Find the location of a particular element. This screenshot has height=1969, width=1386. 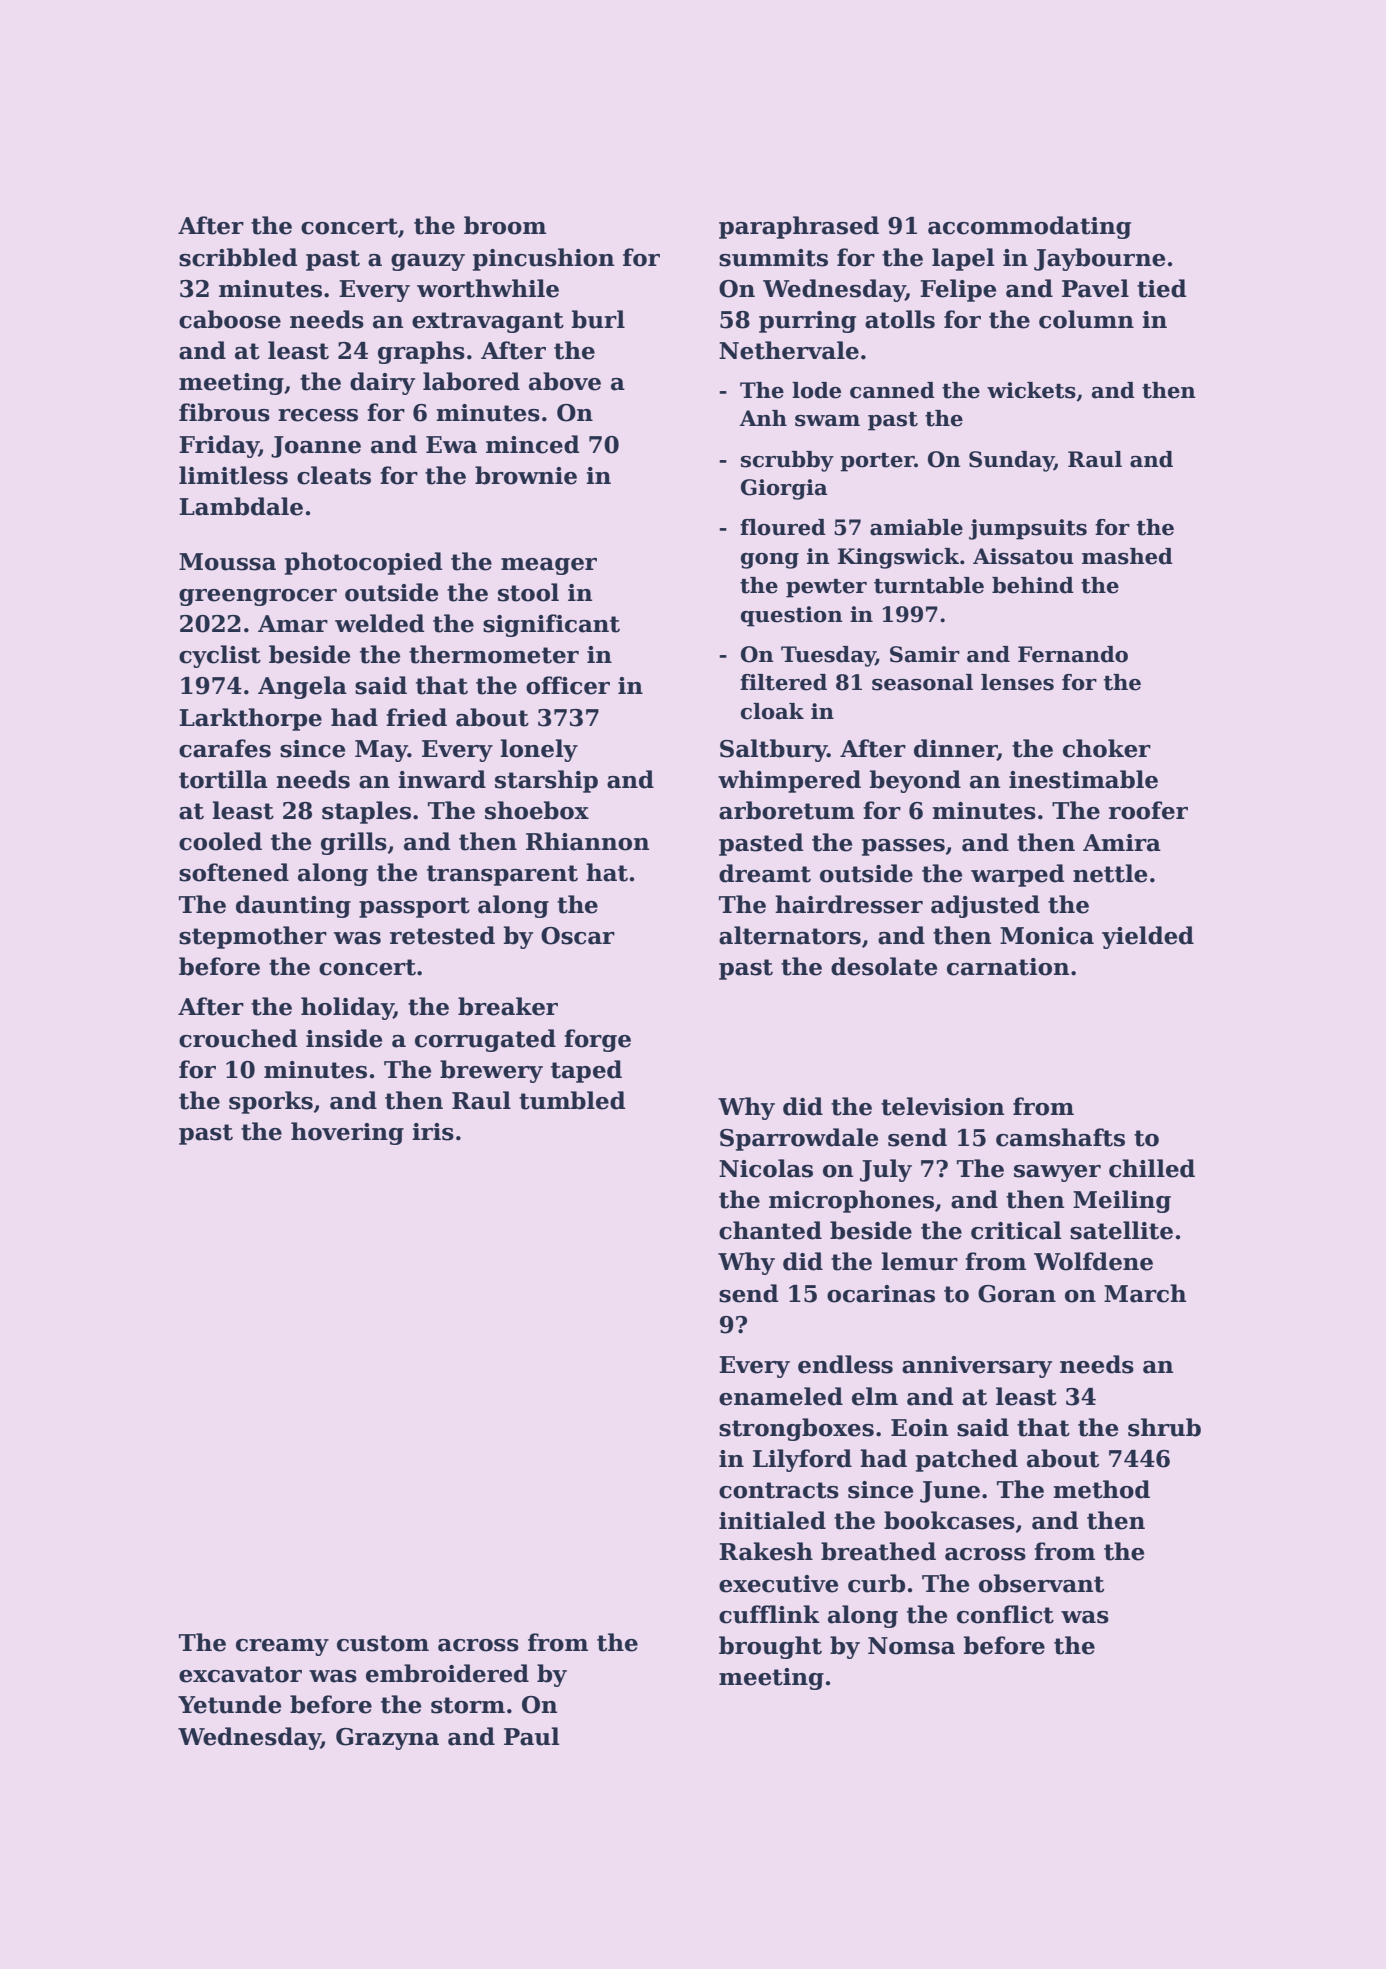

alternators is located at coordinates (790, 935).
